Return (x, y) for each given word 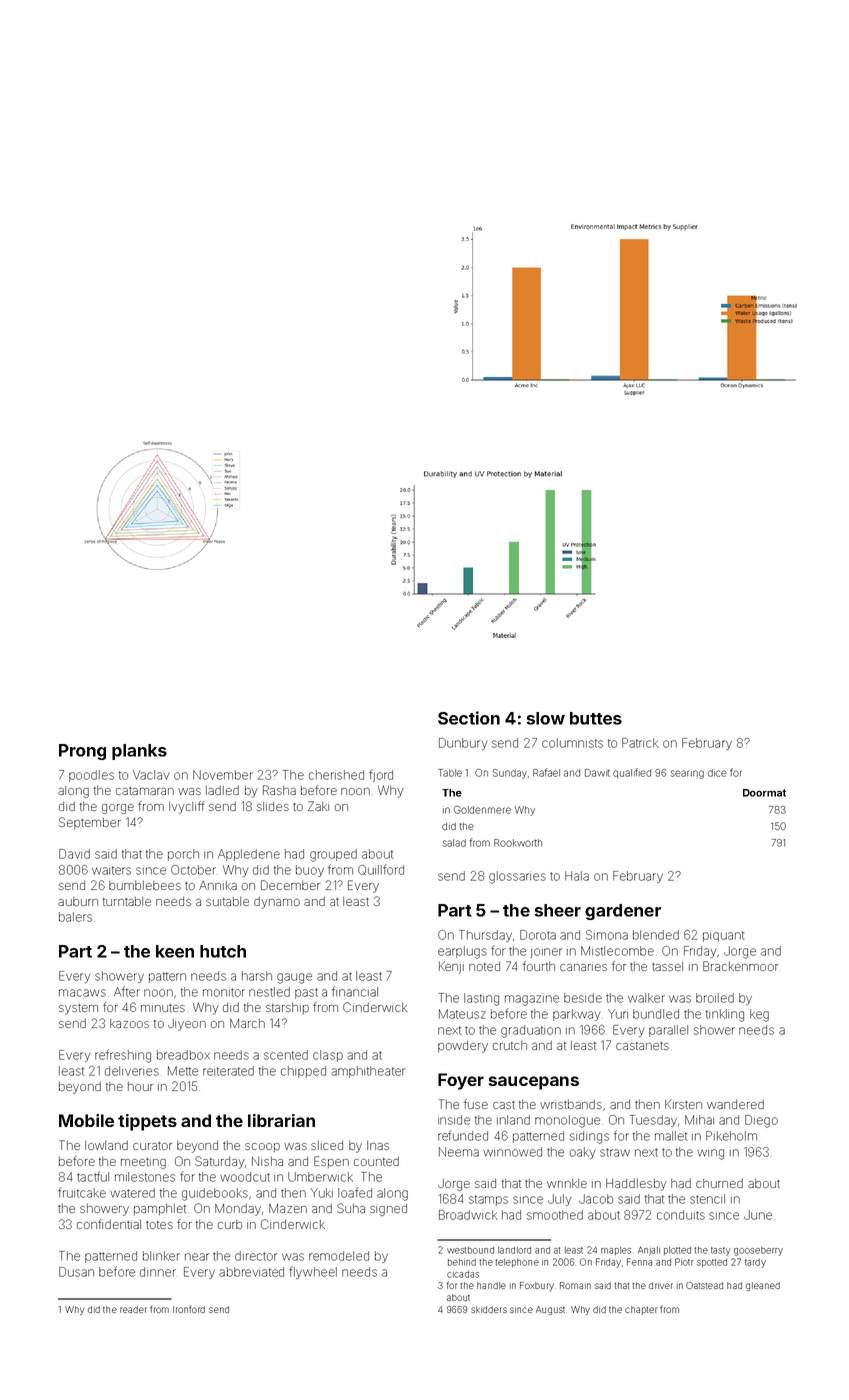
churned (719, 1183)
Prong (82, 752)
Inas (378, 1145)
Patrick (640, 743)
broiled (715, 998)
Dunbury (463, 744)
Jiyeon (187, 1025)
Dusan (76, 1272)
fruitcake (82, 1192)
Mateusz (462, 1014)
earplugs (462, 952)
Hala (577, 876)
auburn (78, 901)
